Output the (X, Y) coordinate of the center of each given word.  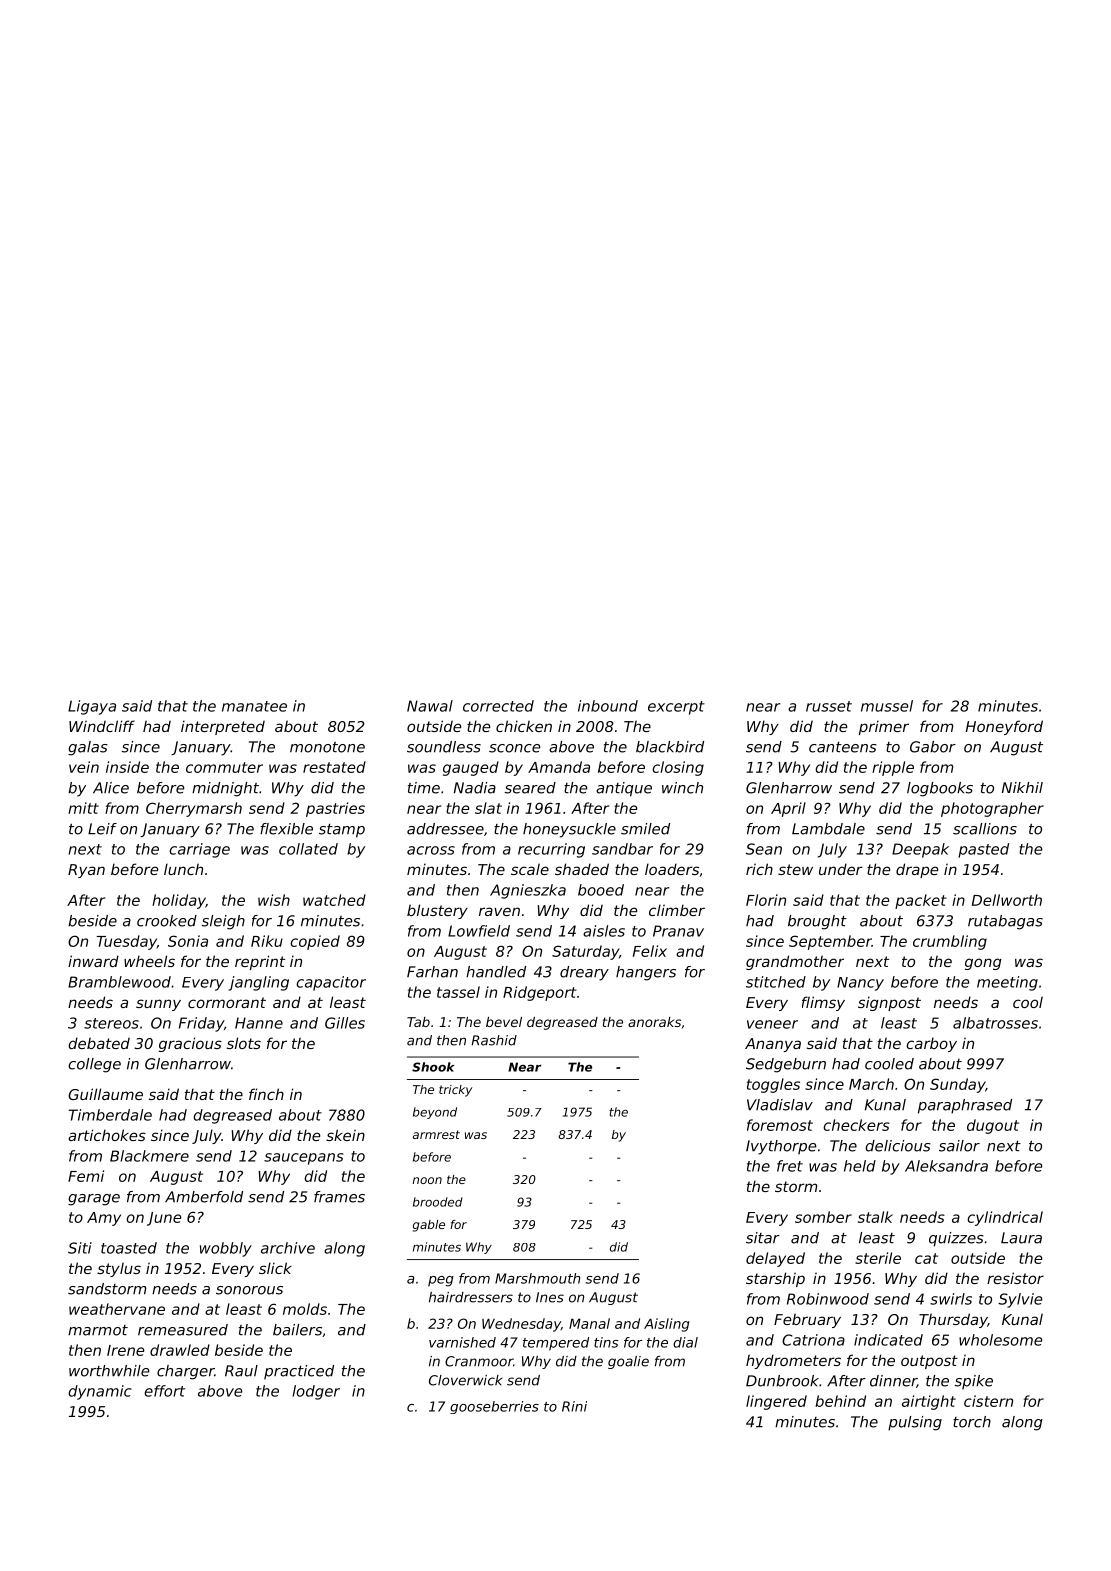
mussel (887, 706)
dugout (993, 1126)
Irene (126, 1350)
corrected (498, 706)
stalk (875, 1217)
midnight (225, 789)
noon (427, 1180)
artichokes (107, 1135)
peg (441, 1281)
